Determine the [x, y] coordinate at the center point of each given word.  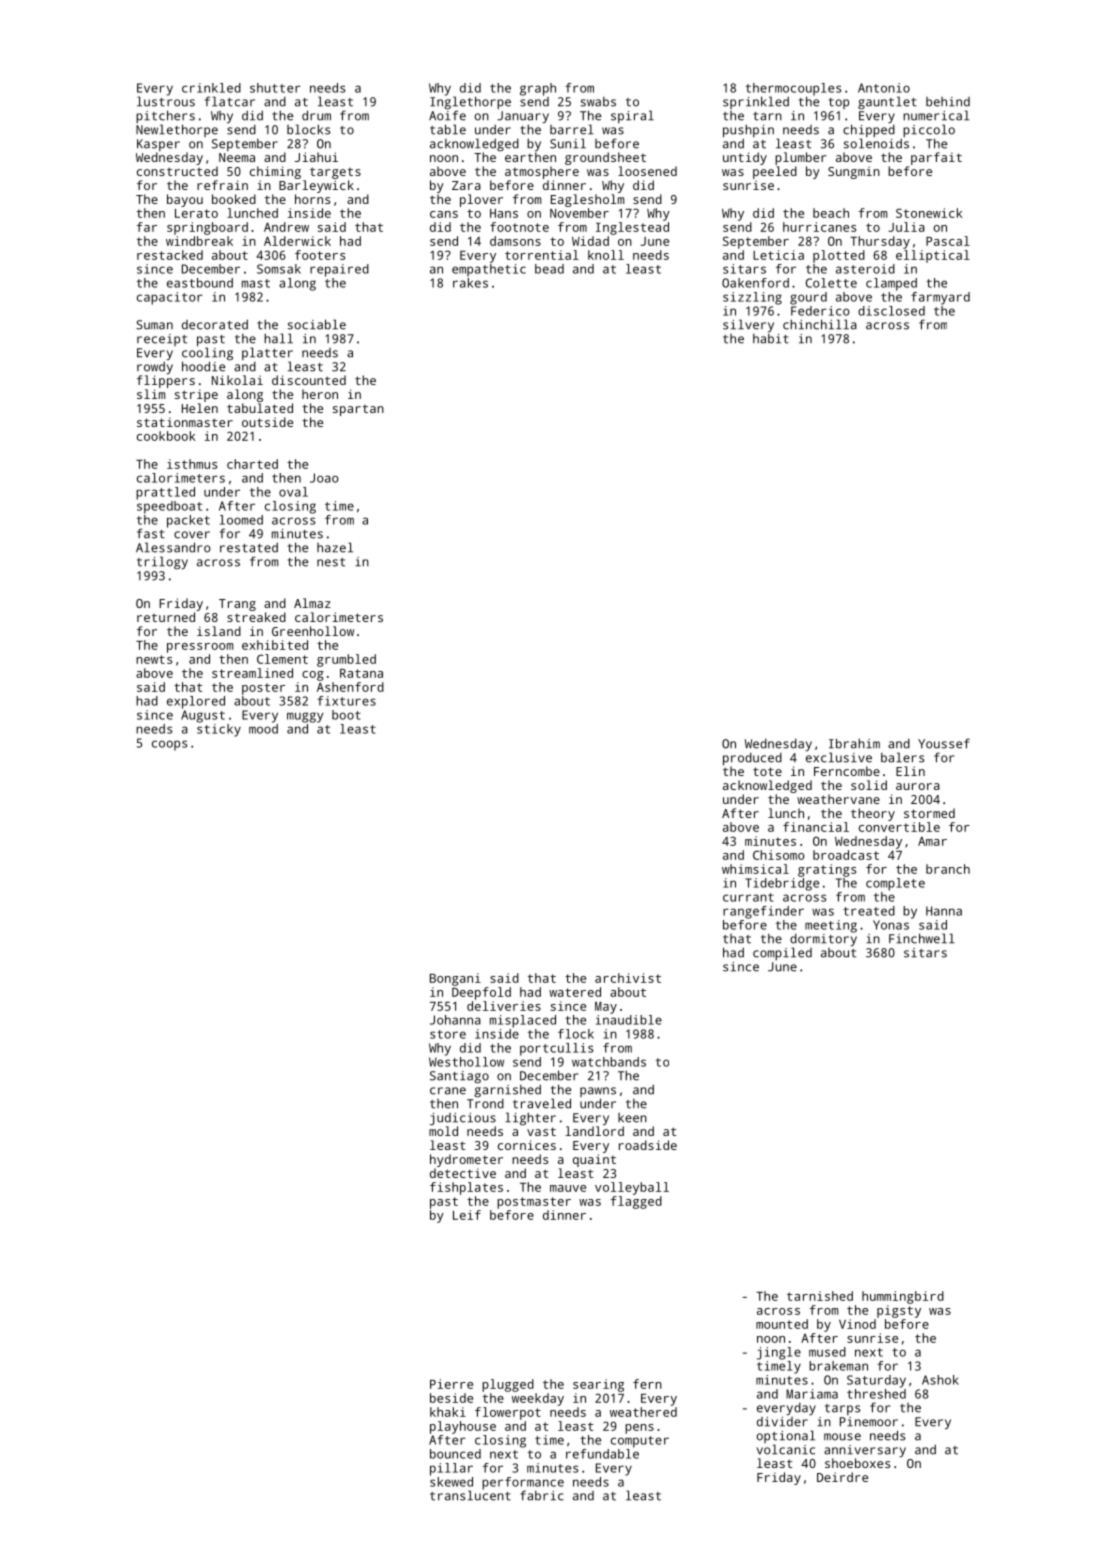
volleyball [632, 1188]
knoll [606, 255]
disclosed [891, 311]
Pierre [451, 1384]
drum [316, 115]
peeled [775, 172]
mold [443, 1131]
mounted [782, 1324]
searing [598, 1385]
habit [771, 339]
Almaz [312, 603]
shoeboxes [857, 1463]
